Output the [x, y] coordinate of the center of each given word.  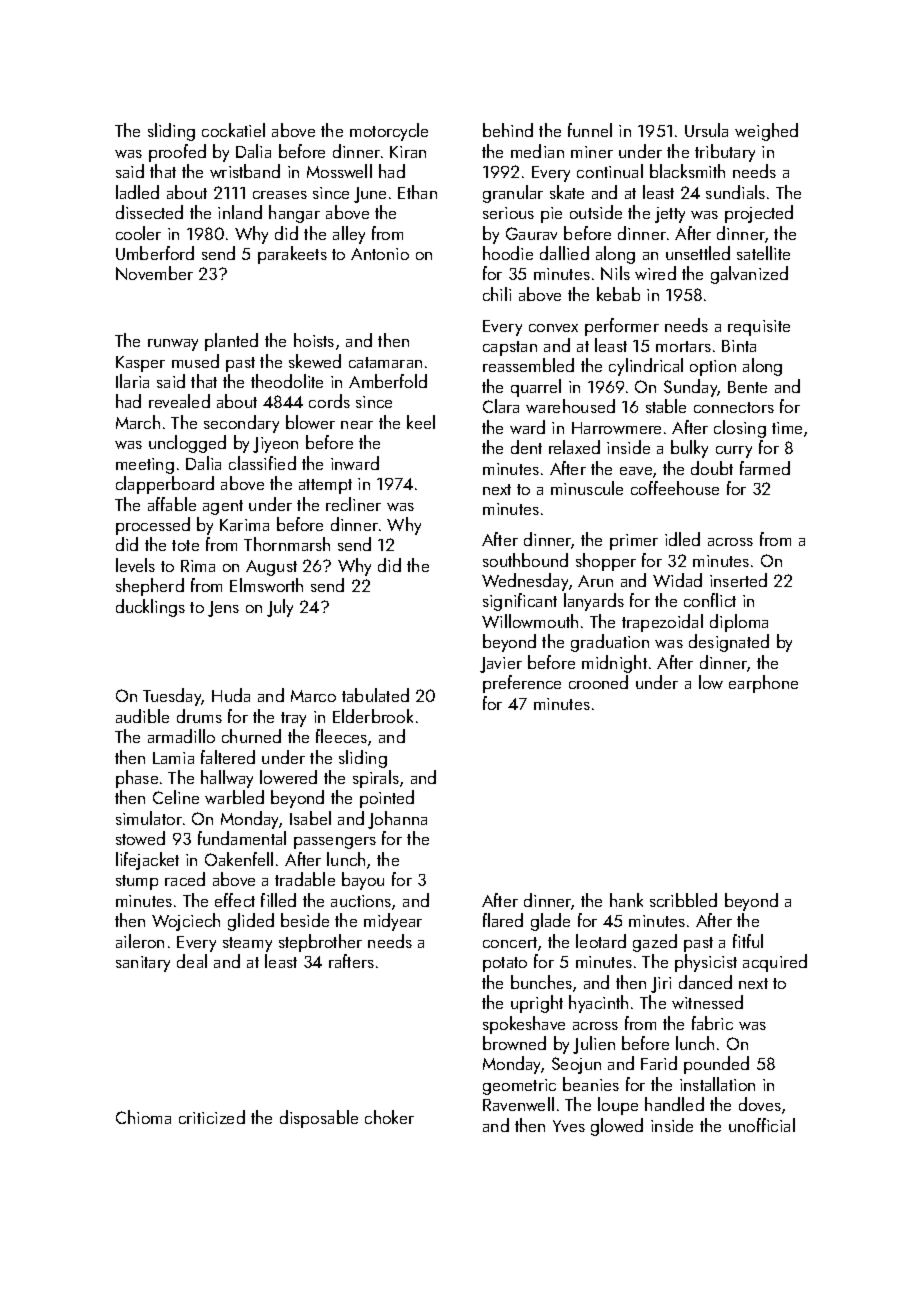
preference [522, 684]
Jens [223, 609]
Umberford [155, 253]
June [370, 195]
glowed [617, 1127]
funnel [590, 130]
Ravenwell [518, 1104]
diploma [739, 623]
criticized [212, 1117]
